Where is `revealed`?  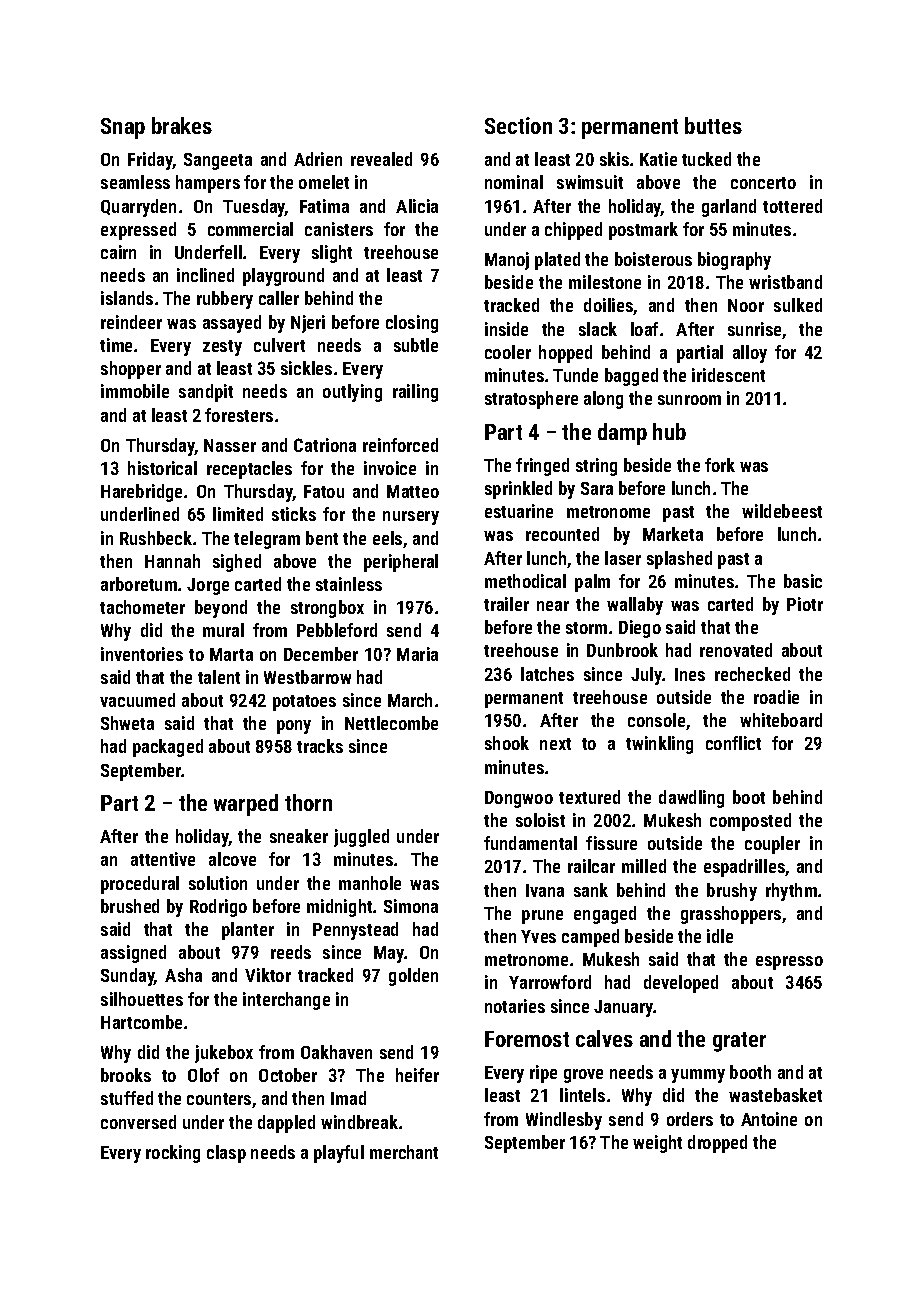 revealed is located at coordinates (381, 159).
